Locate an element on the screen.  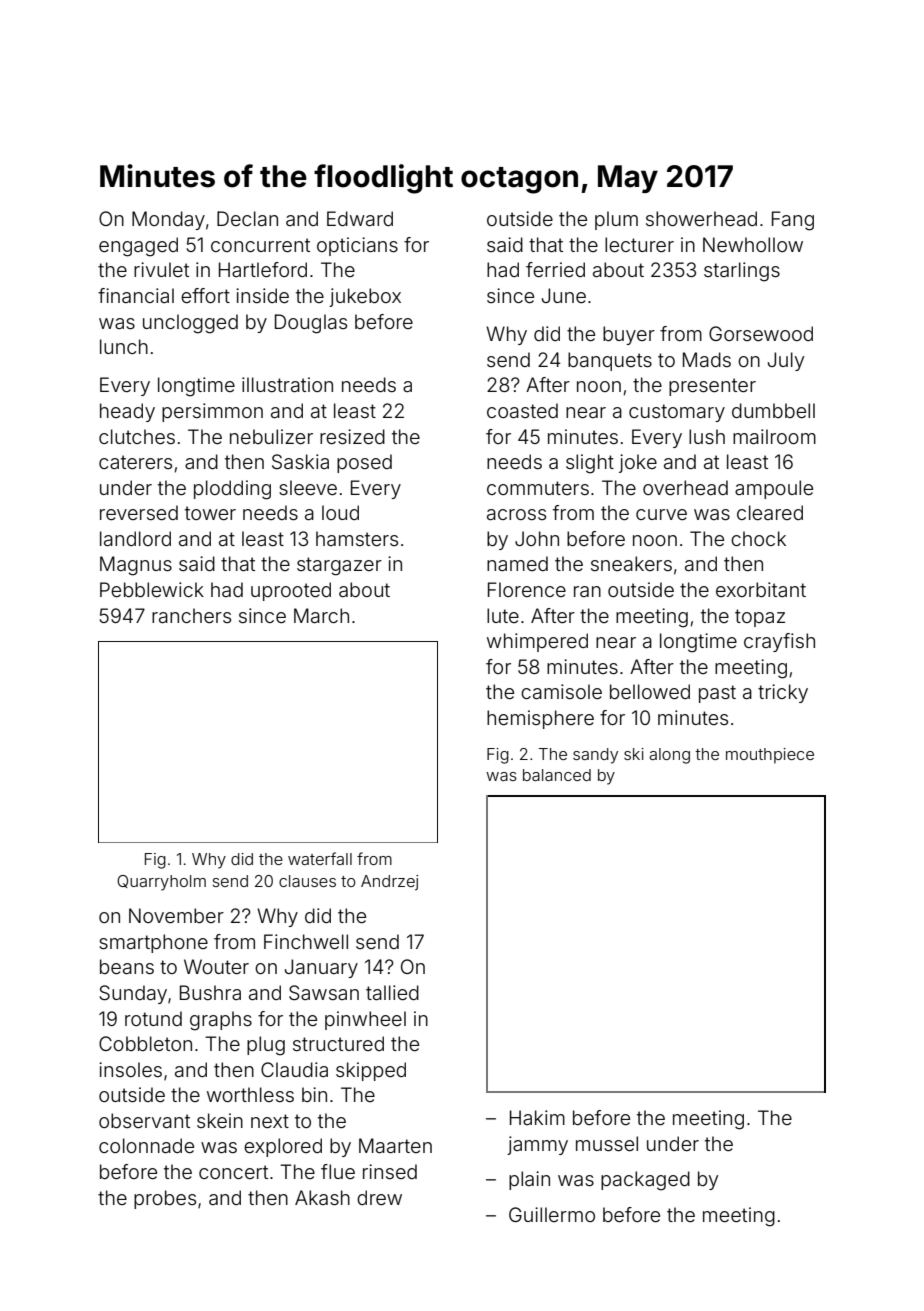
Mads is located at coordinates (707, 359).
